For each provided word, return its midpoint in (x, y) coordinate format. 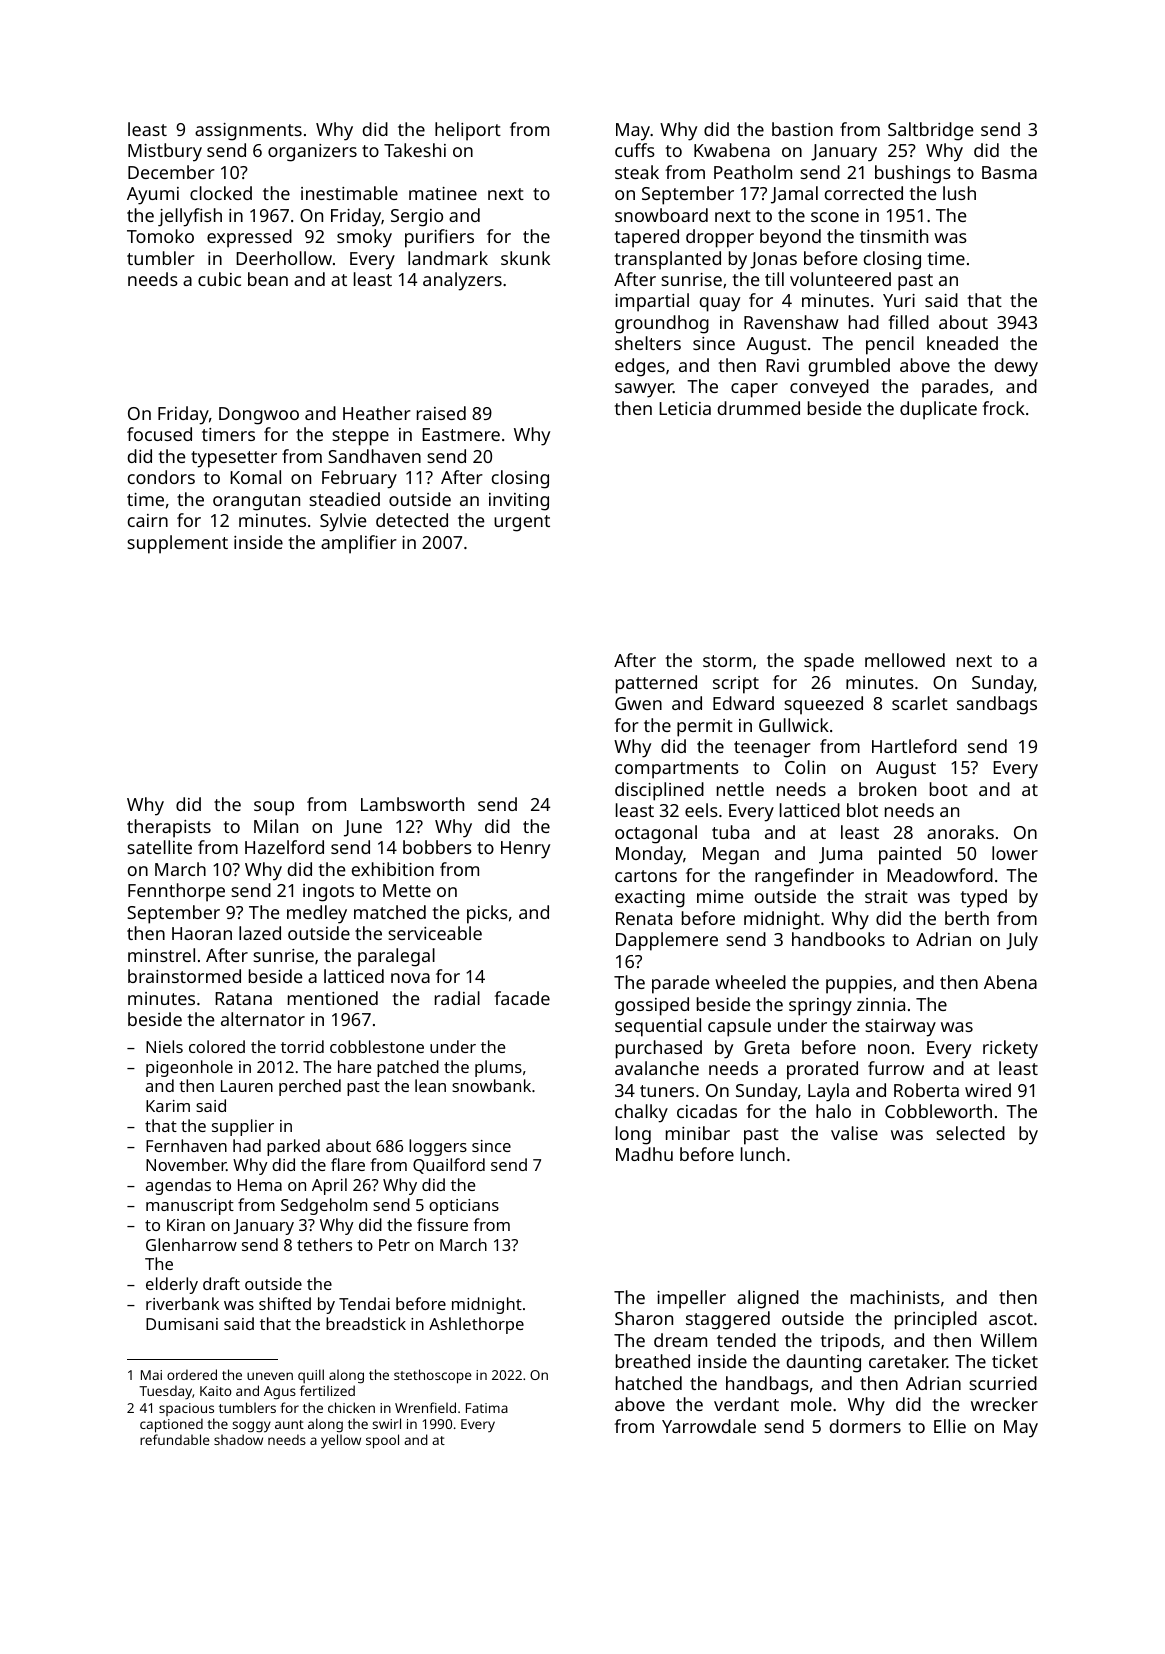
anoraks (960, 832)
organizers (312, 153)
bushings (913, 174)
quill (311, 1376)
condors (161, 477)
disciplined (659, 791)
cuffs (635, 150)
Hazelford (284, 847)
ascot (1011, 1319)
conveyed (829, 388)
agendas (178, 1186)
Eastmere (461, 434)
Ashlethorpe (476, 1325)
